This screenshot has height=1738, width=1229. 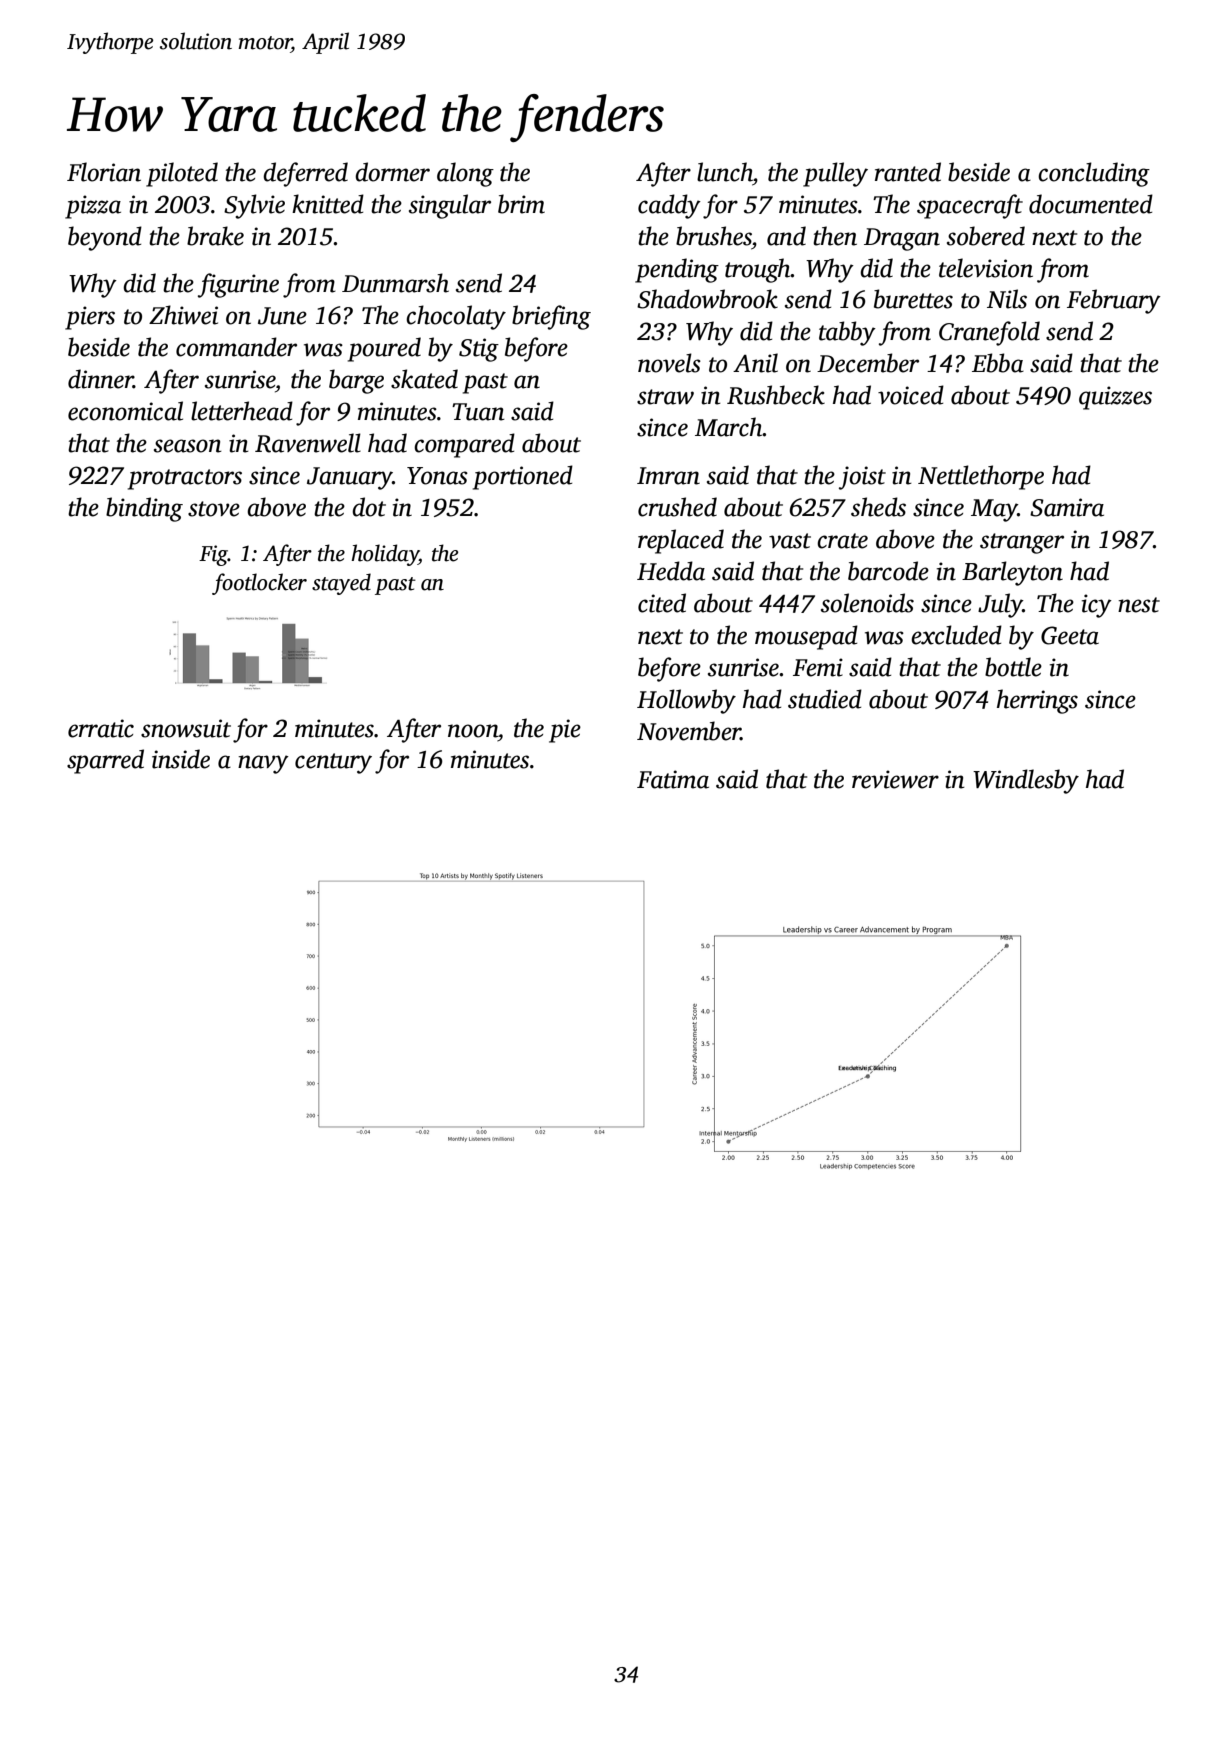 I want to click on Imran, so click(x=668, y=476).
